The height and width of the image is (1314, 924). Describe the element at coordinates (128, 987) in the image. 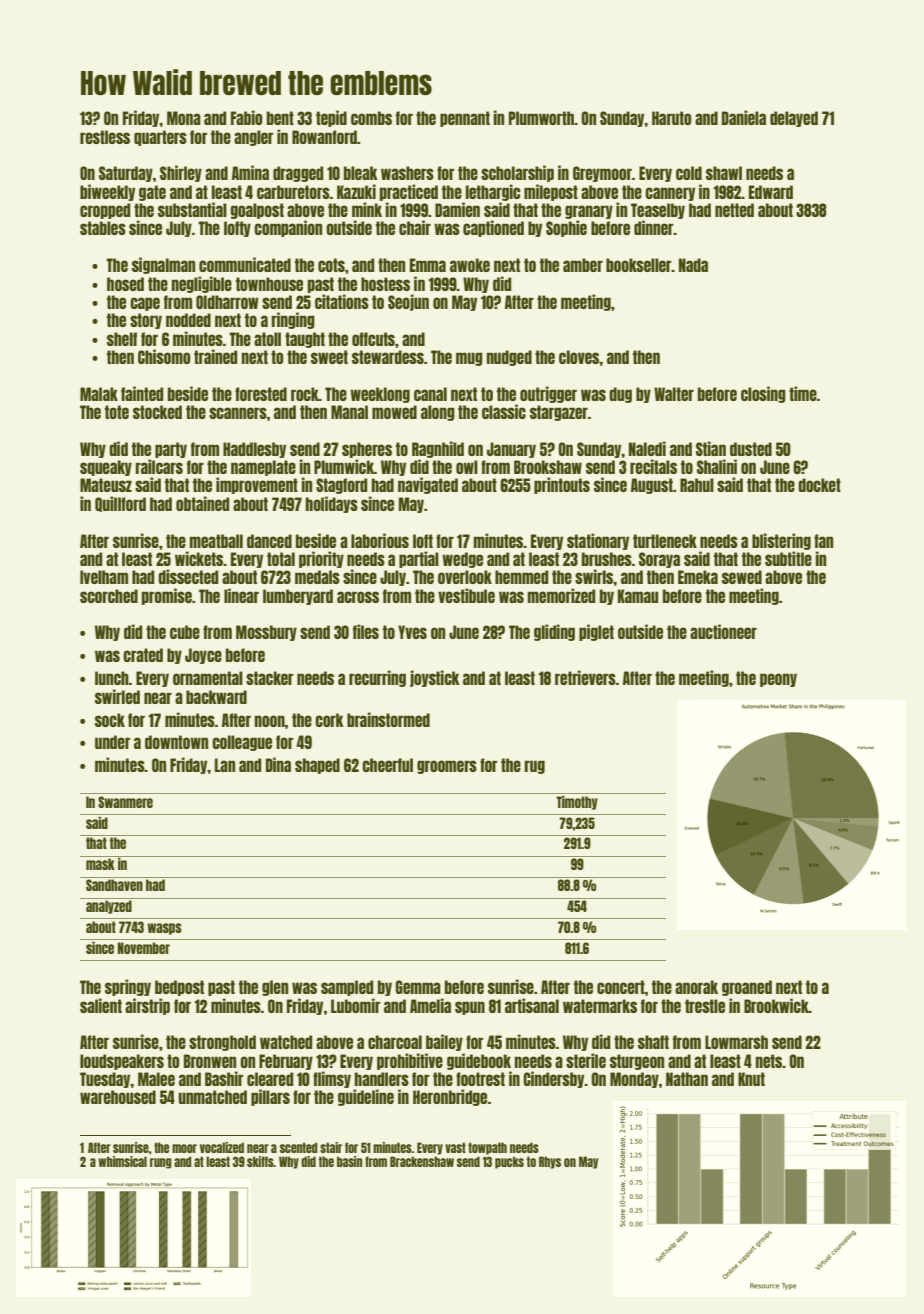

I see `springy` at that location.
